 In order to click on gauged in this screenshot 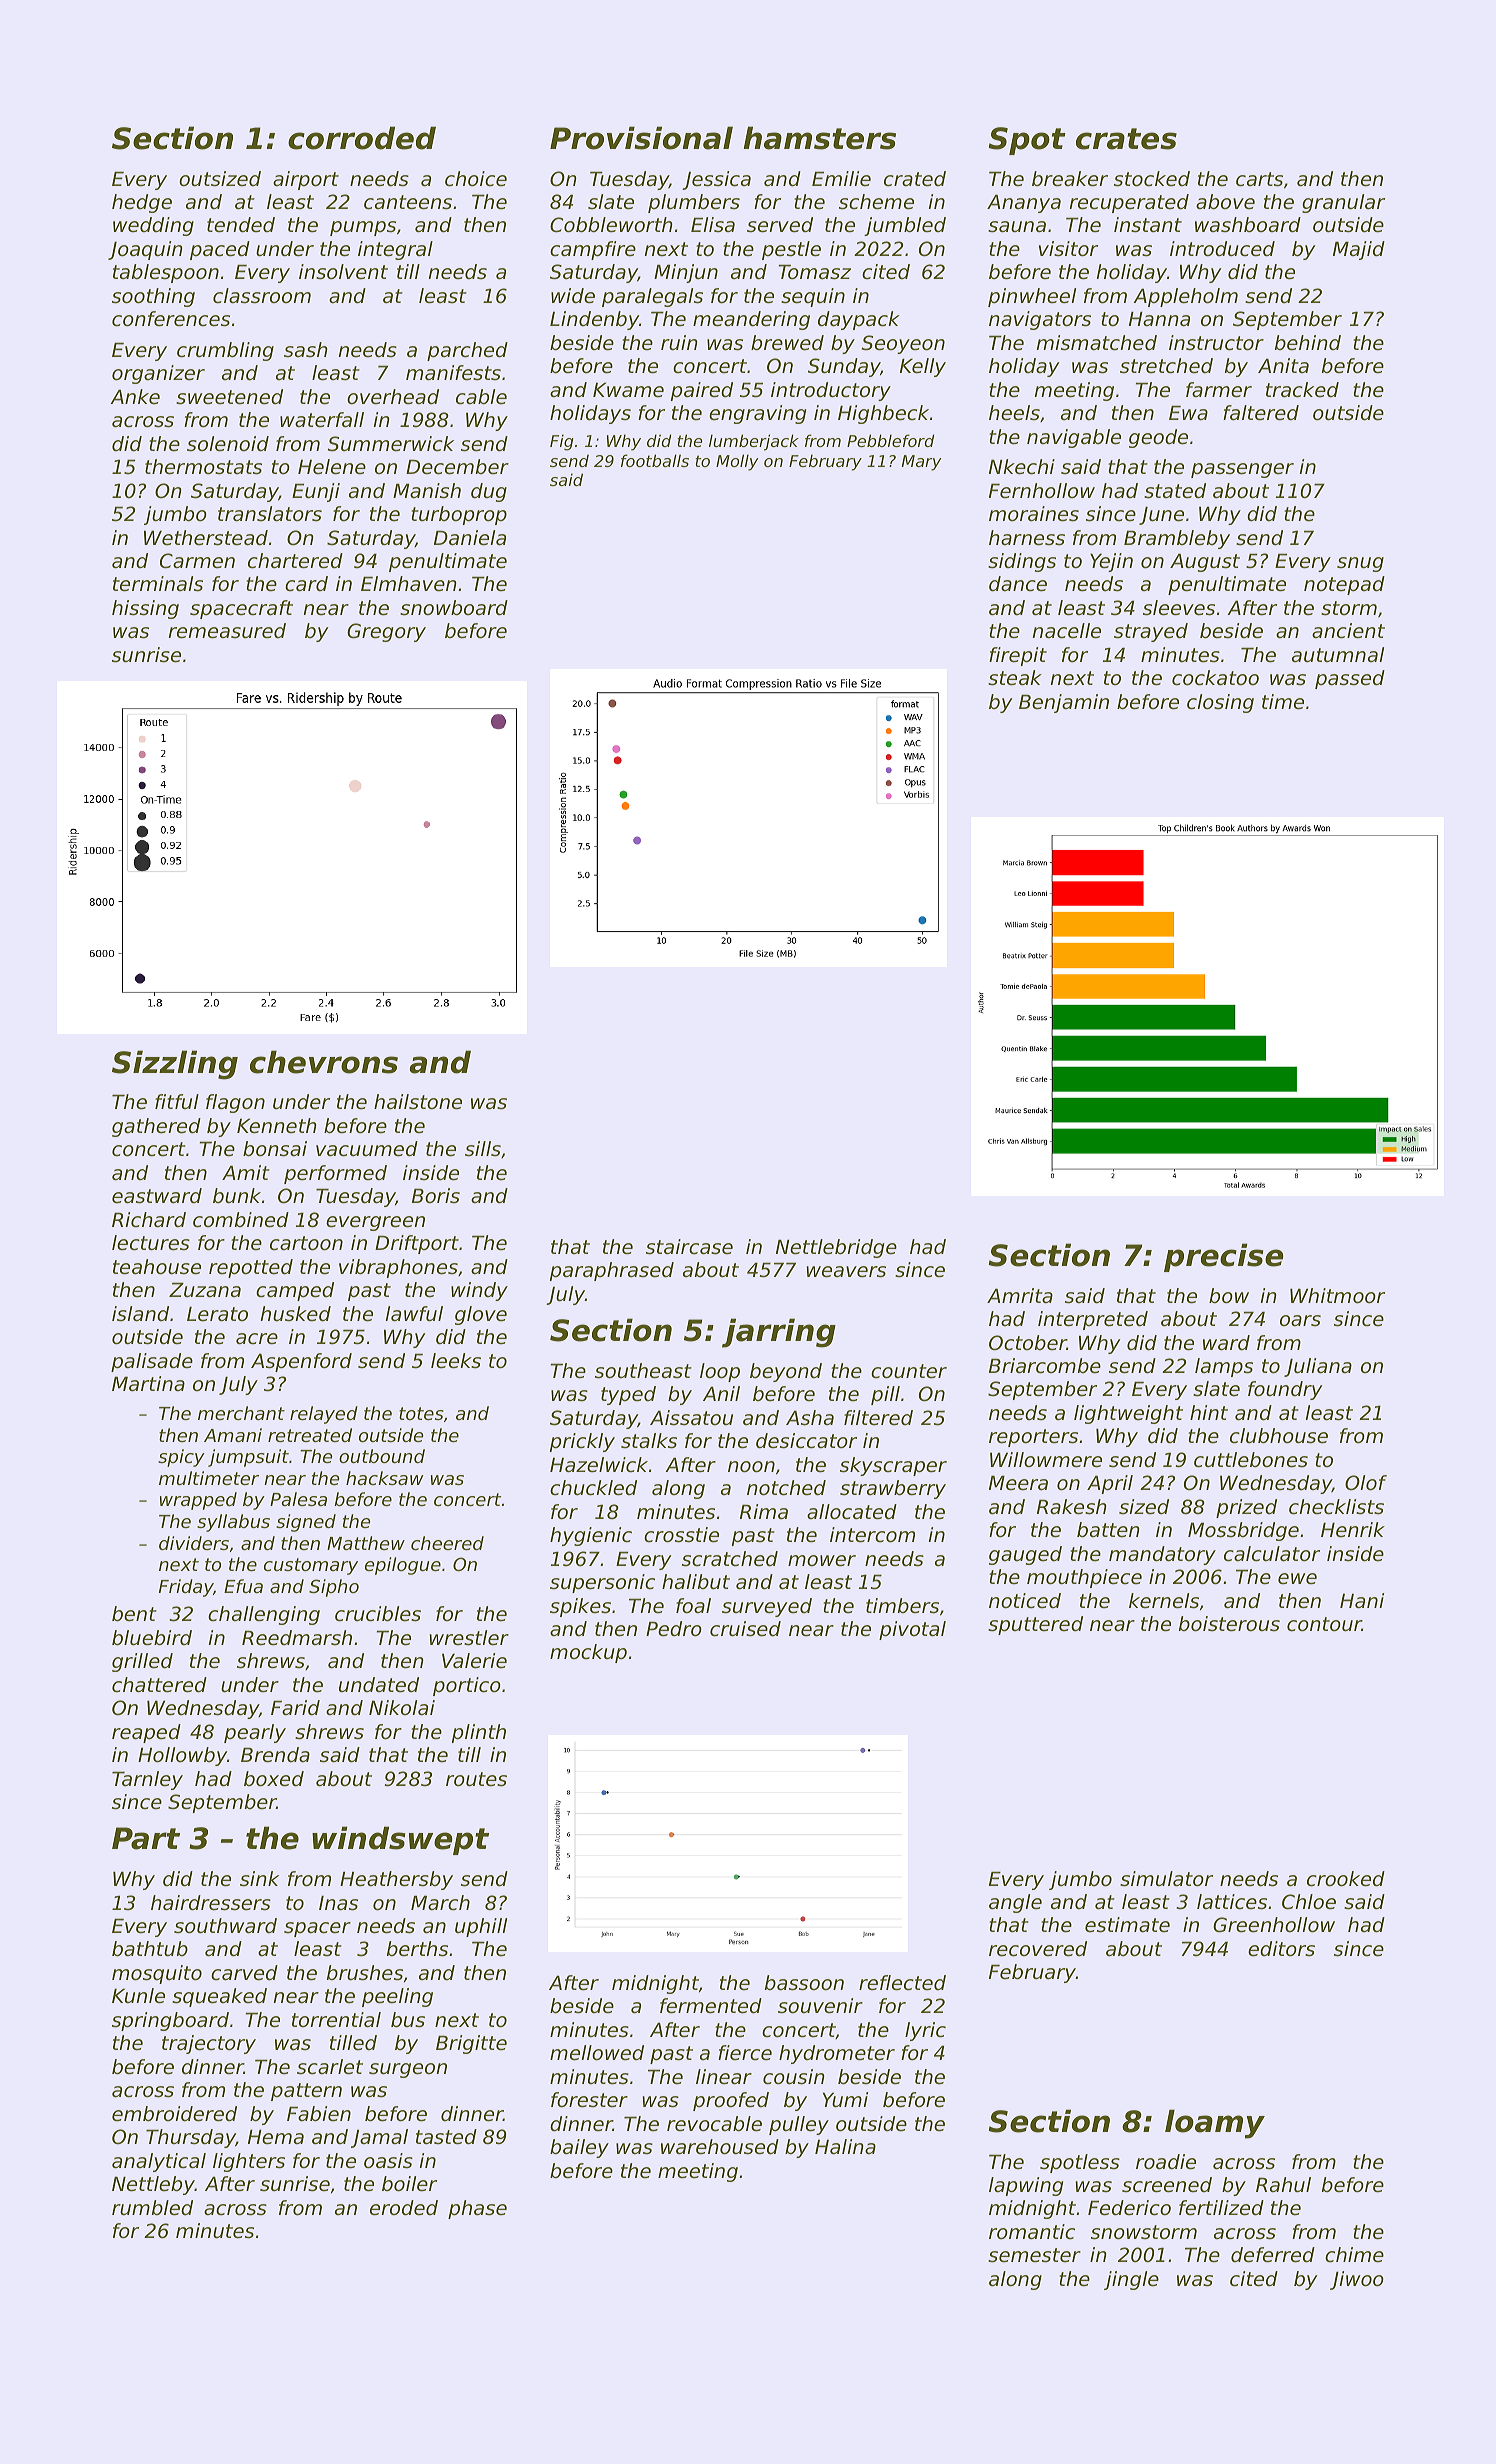, I will do `click(1025, 1555)`.
